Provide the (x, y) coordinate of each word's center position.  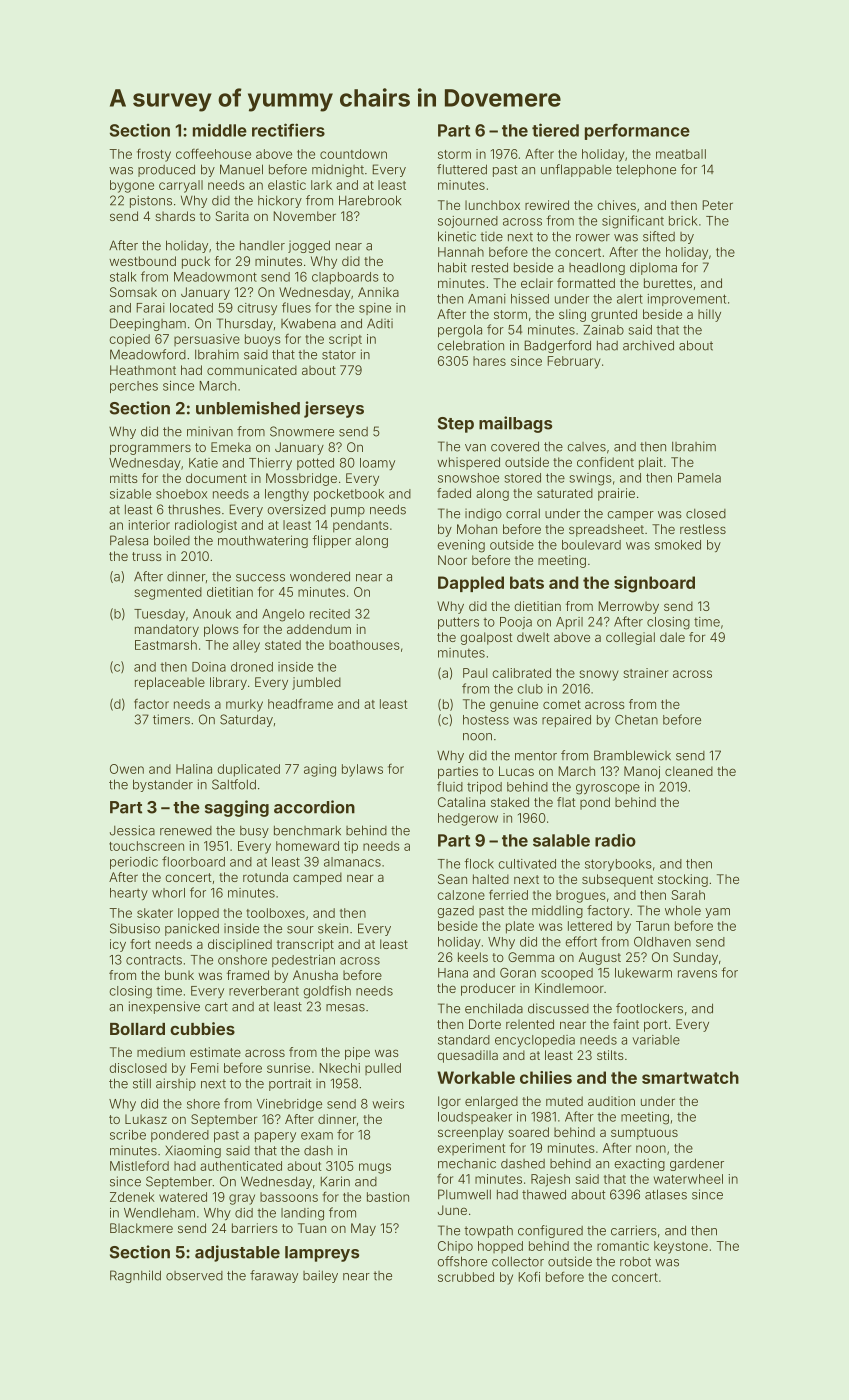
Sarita (232, 216)
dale (672, 637)
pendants (361, 526)
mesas (345, 1008)
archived (648, 345)
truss (147, 556)
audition (611, 1101)
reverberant (264, 991)
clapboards (345, 278)
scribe (128, 1135)
